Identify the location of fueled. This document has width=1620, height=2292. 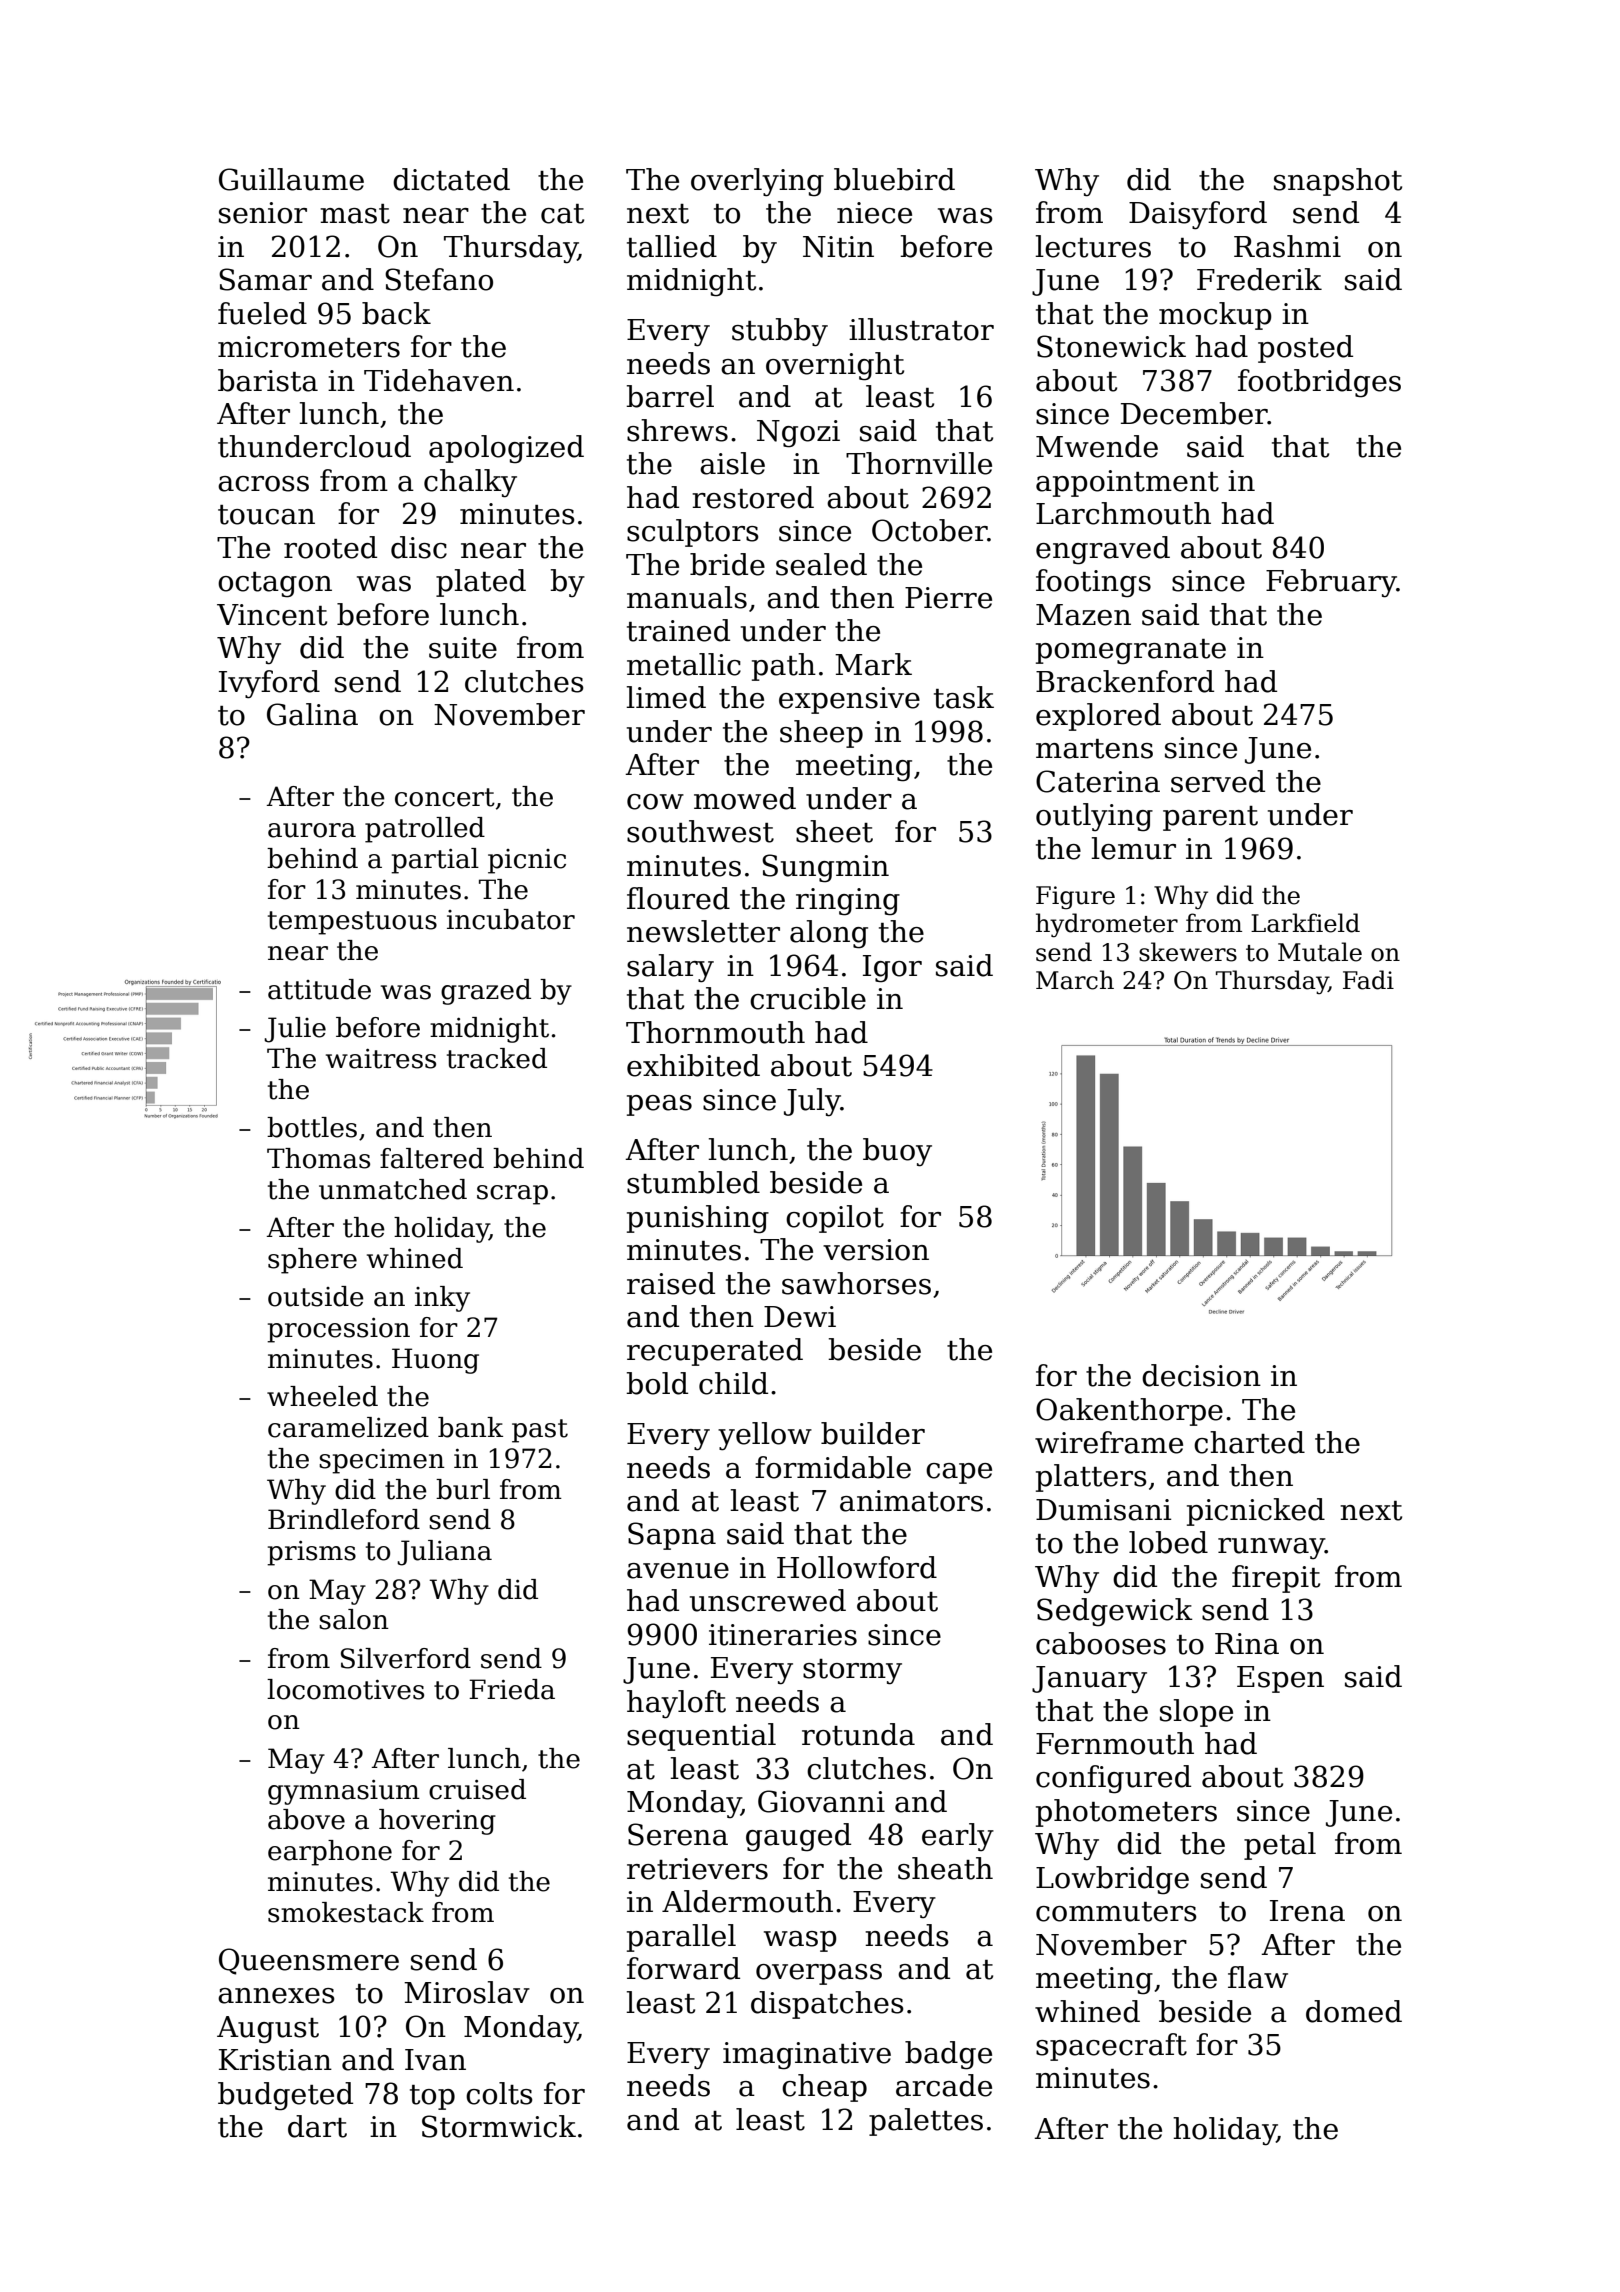
(262, 313).
